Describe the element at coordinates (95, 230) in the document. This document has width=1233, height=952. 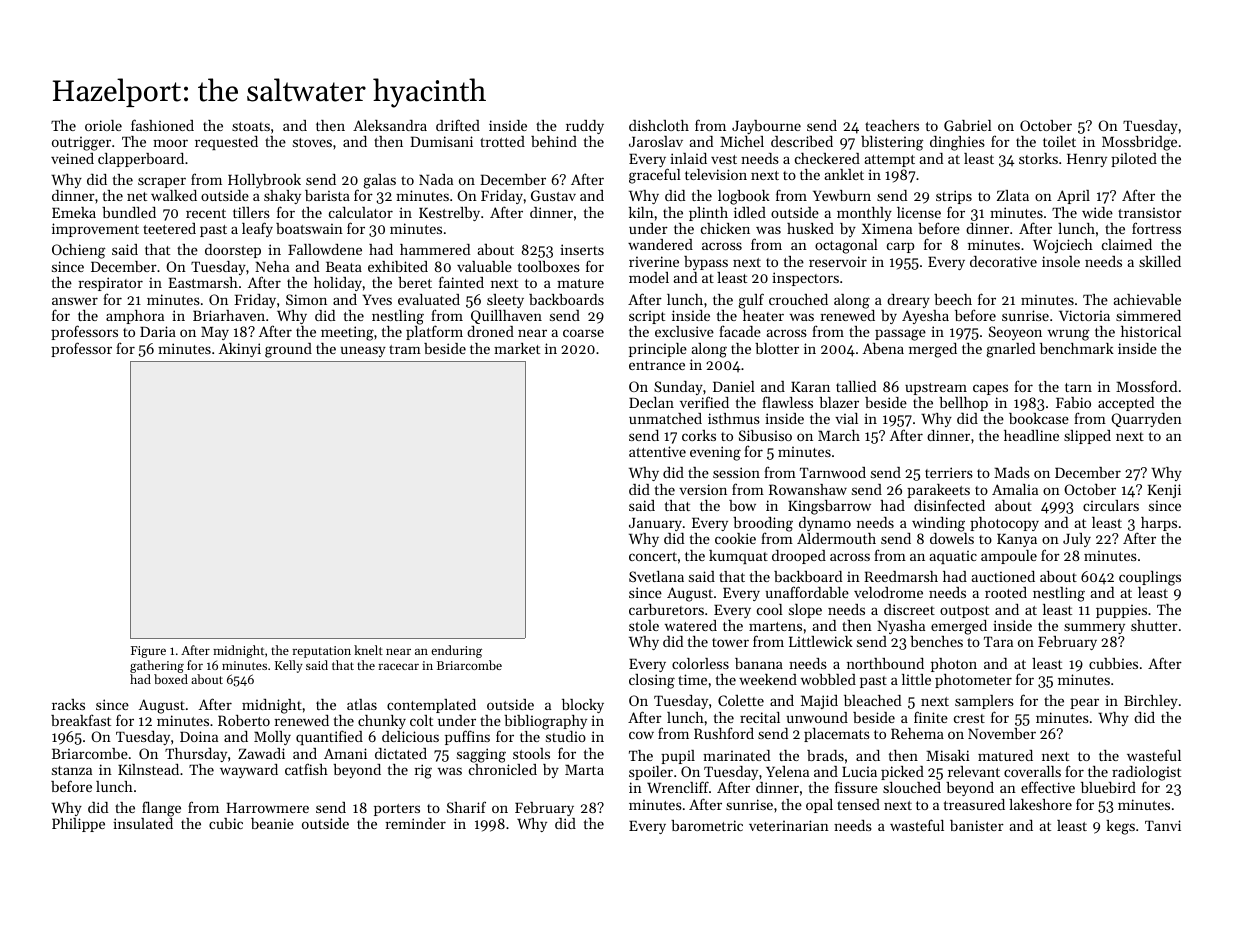
I see `improvement` at that location.
